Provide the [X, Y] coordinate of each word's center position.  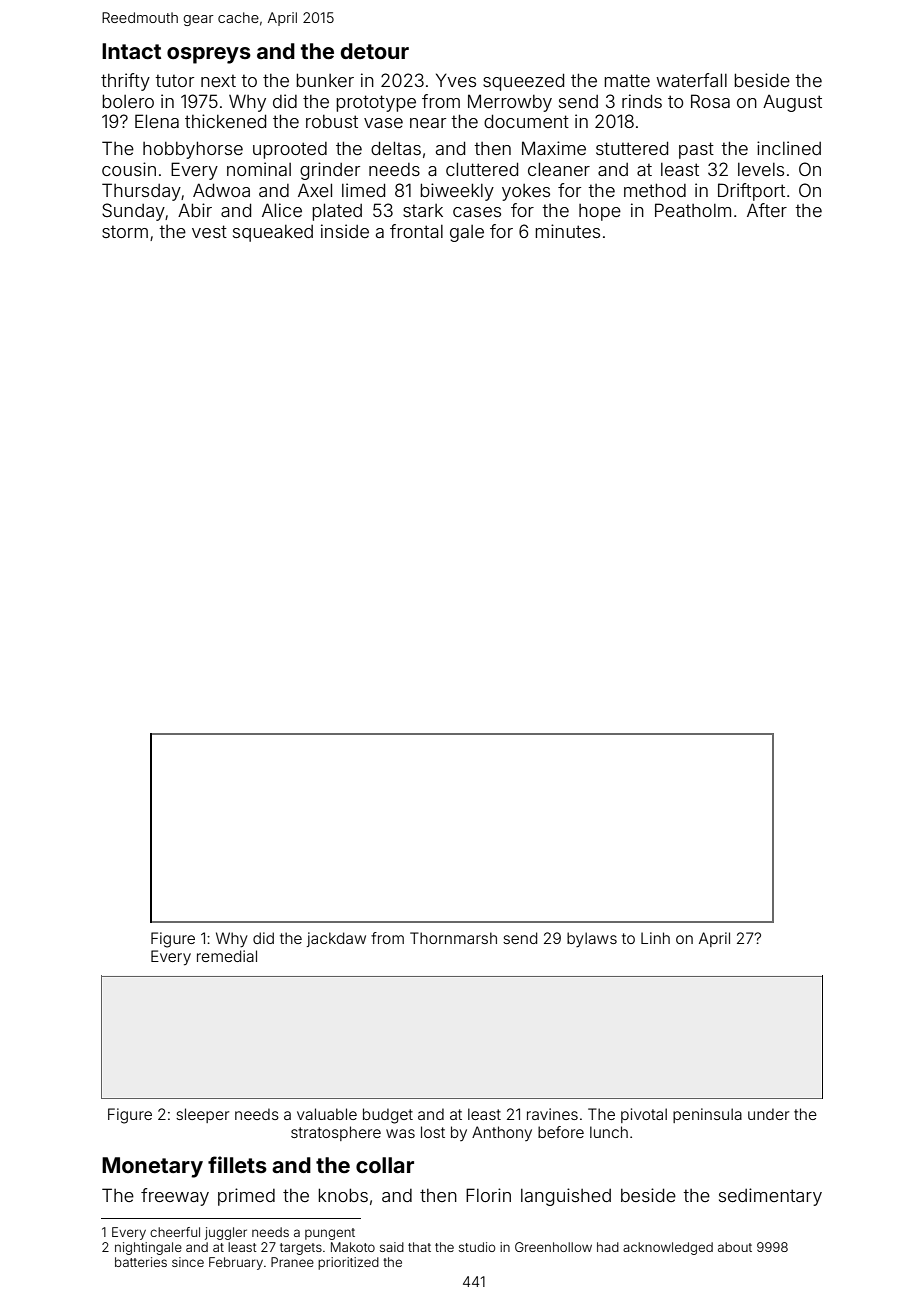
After [767, 210]
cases [477, 212]
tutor [174, 80]
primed [246, 1197]
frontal [416, 231]
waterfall [691, 80]
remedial [227, 956]
